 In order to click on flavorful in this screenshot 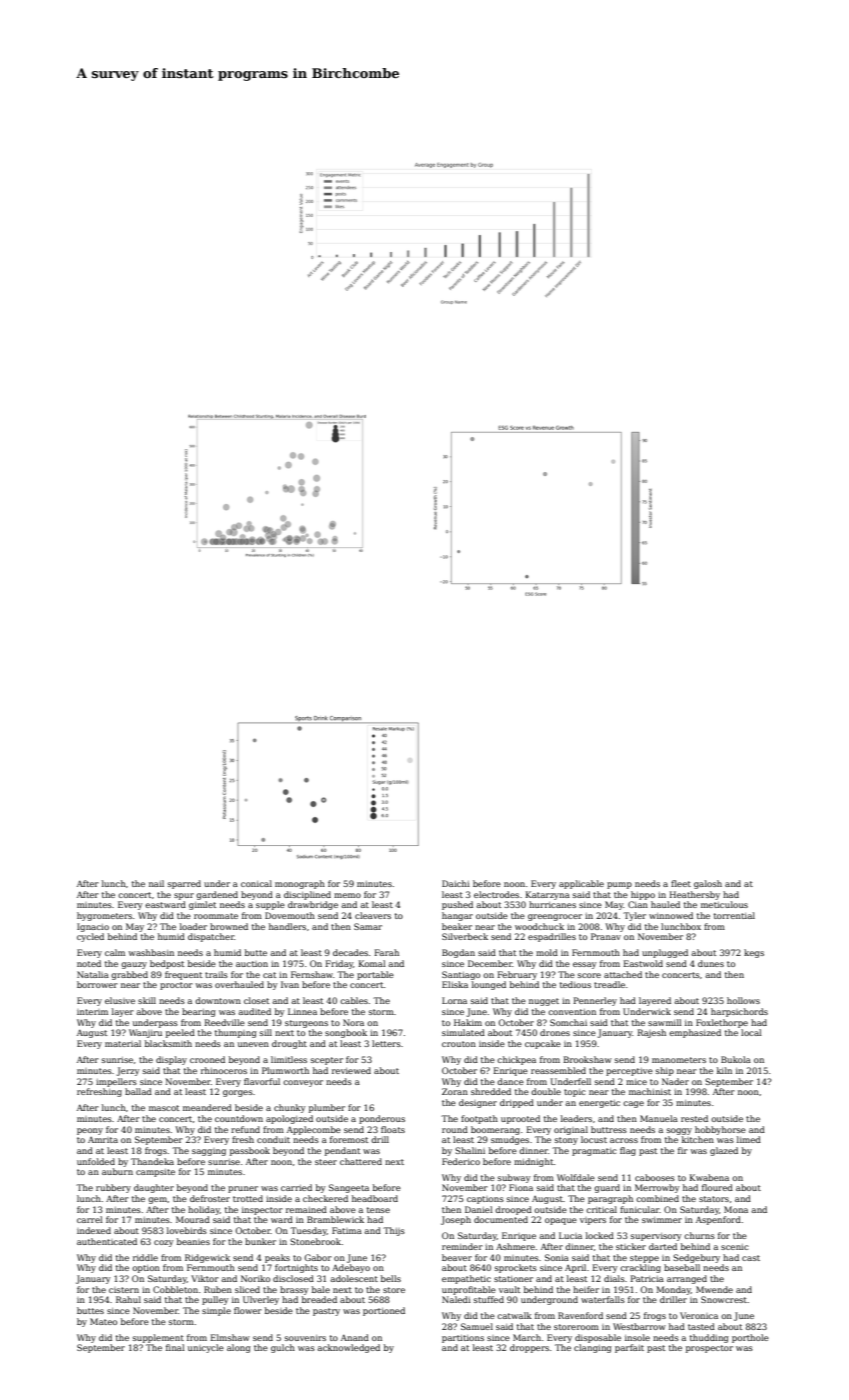, I will do `click(262, 1081)`.
